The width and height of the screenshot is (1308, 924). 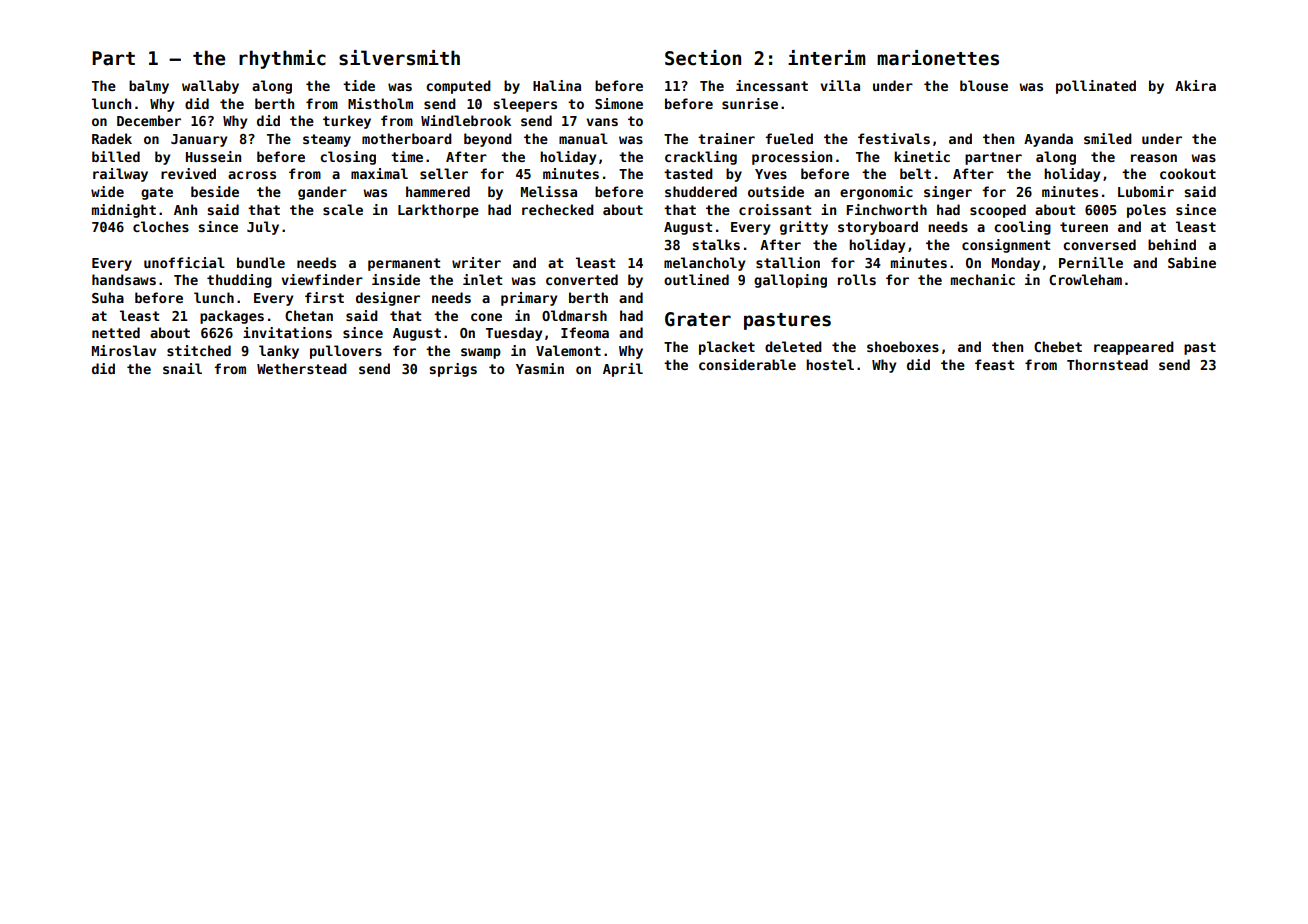 What do you see at coordinates (602, 122) in the screenshot?
I see `vans` at bounding box center [602, 122].
